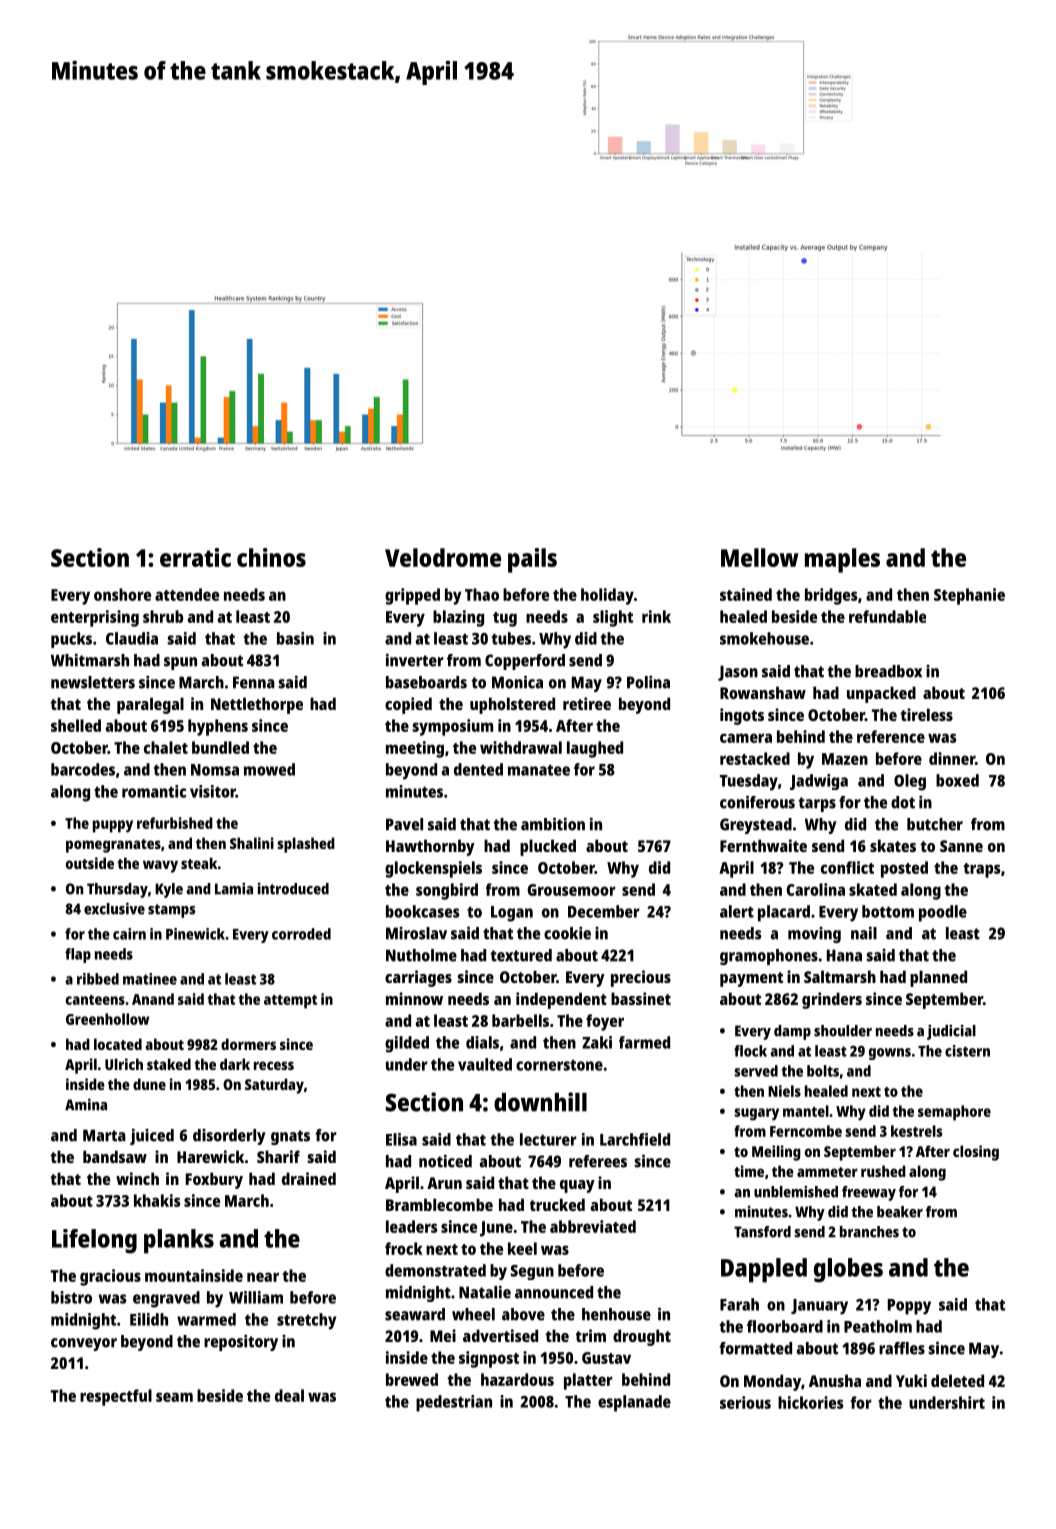  What do you see at coordinates (842, 560) in the image?
I see `maples` at bounding box center [842, 560].
